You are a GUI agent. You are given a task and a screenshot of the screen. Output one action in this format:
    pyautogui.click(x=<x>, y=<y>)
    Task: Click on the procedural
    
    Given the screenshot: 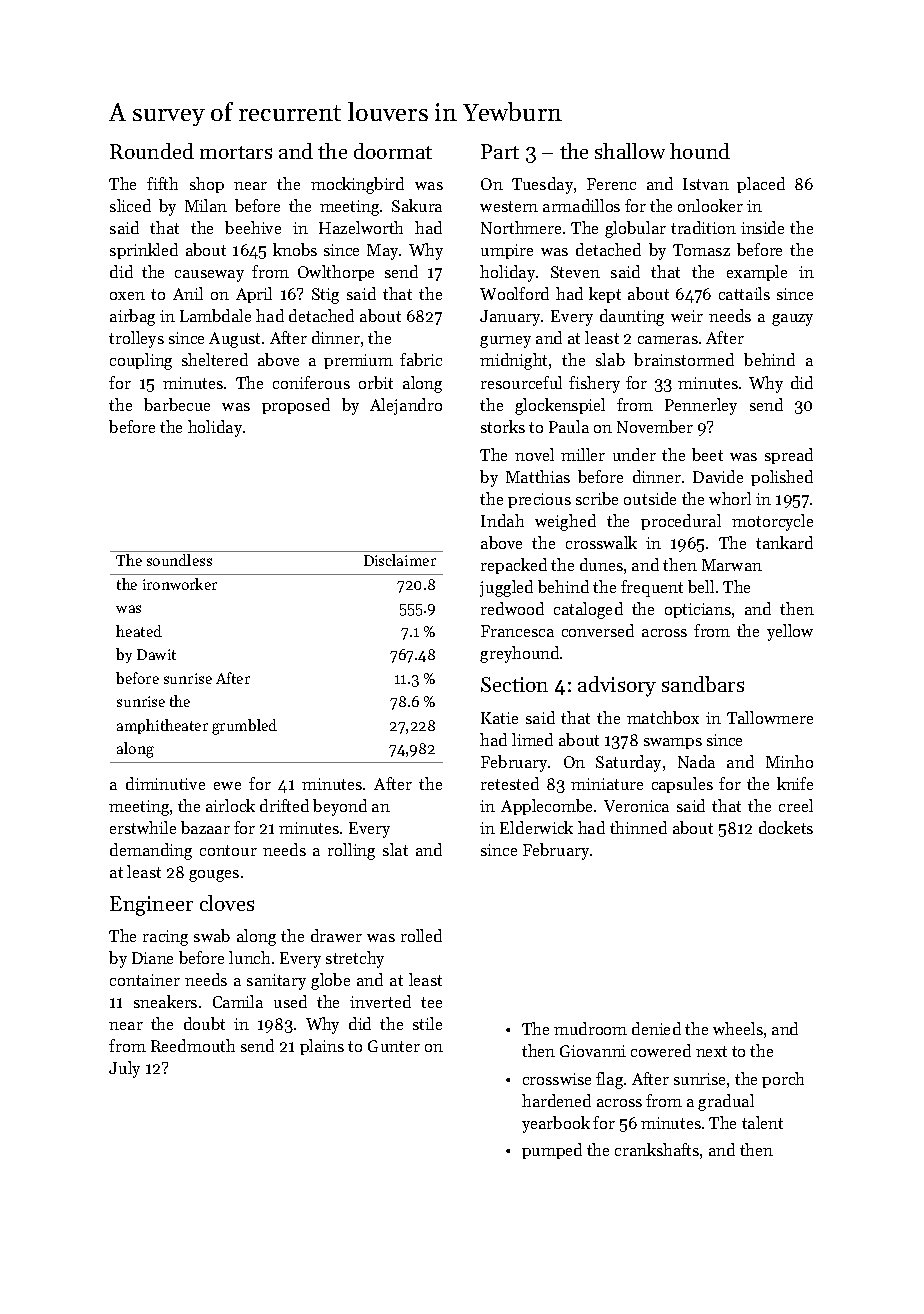 What is the action you would take?
    pyautogui.click(x=681, y=522)
